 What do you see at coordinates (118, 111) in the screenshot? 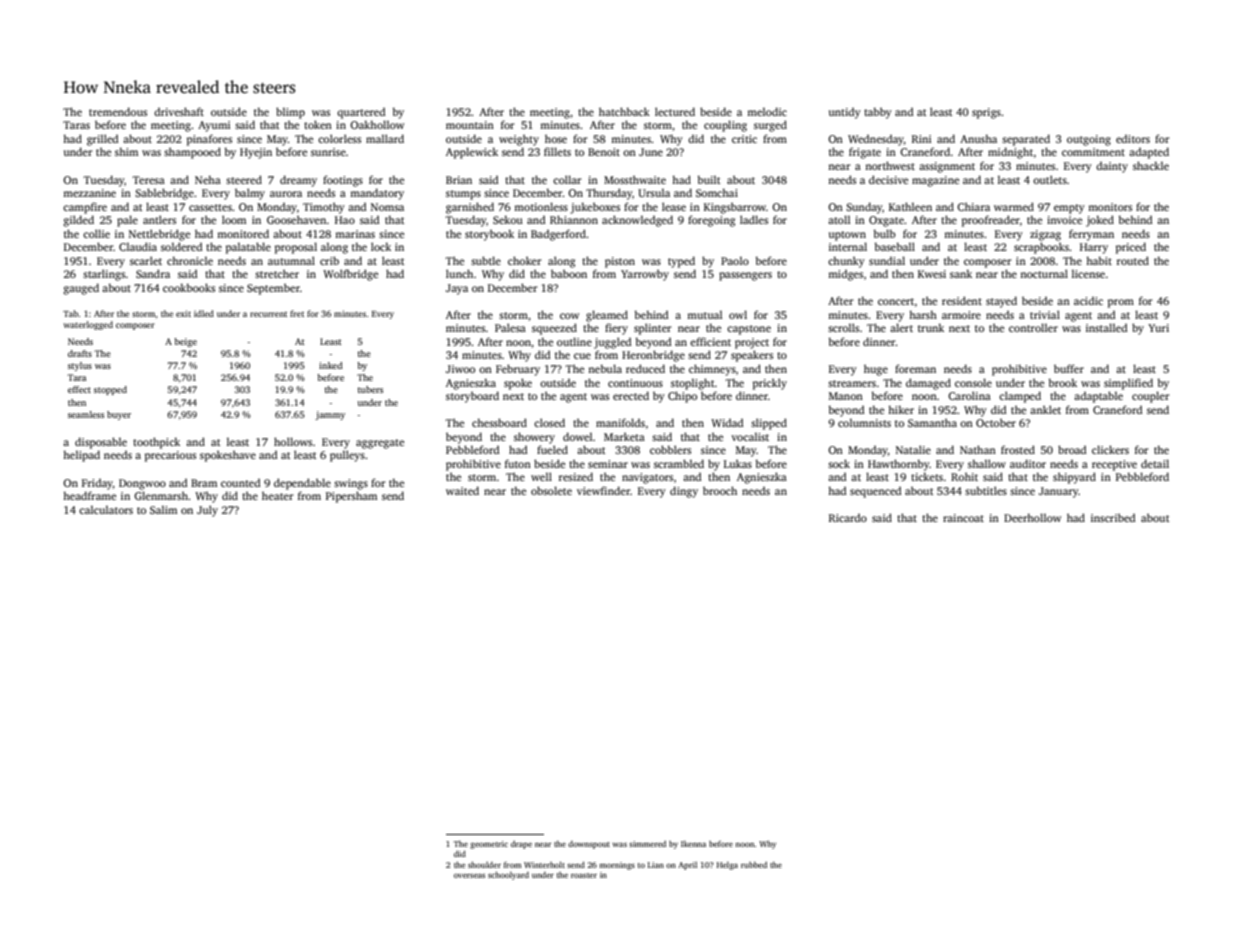
I see `tremendous` at bounding box center [118, 111].
